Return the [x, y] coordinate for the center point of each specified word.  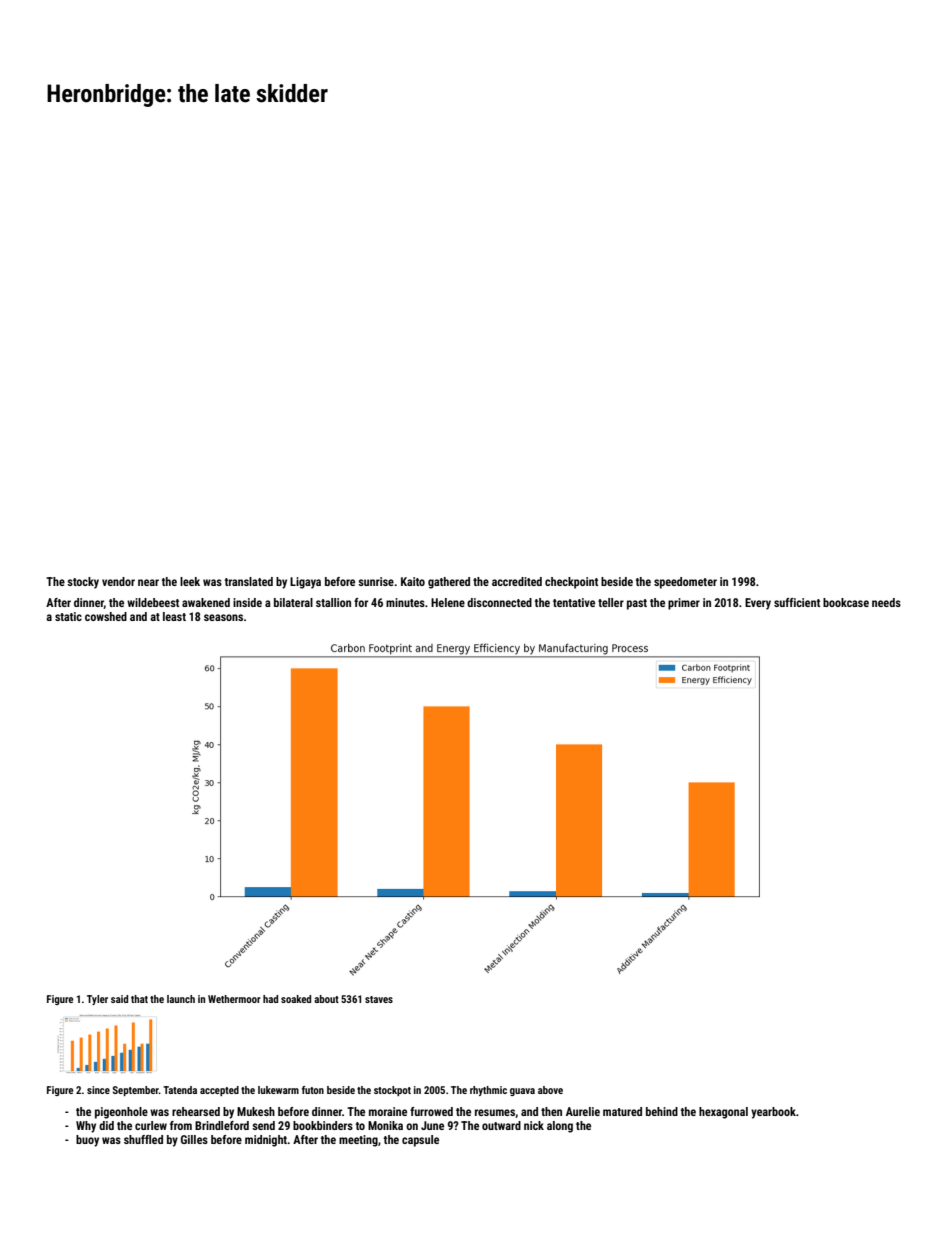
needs [886, 602]
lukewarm [278, 1090]
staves [379, 999]
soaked [296, 999]
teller [611, 602]
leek [190, 581]
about [326, 999]
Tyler [97, 1000]
